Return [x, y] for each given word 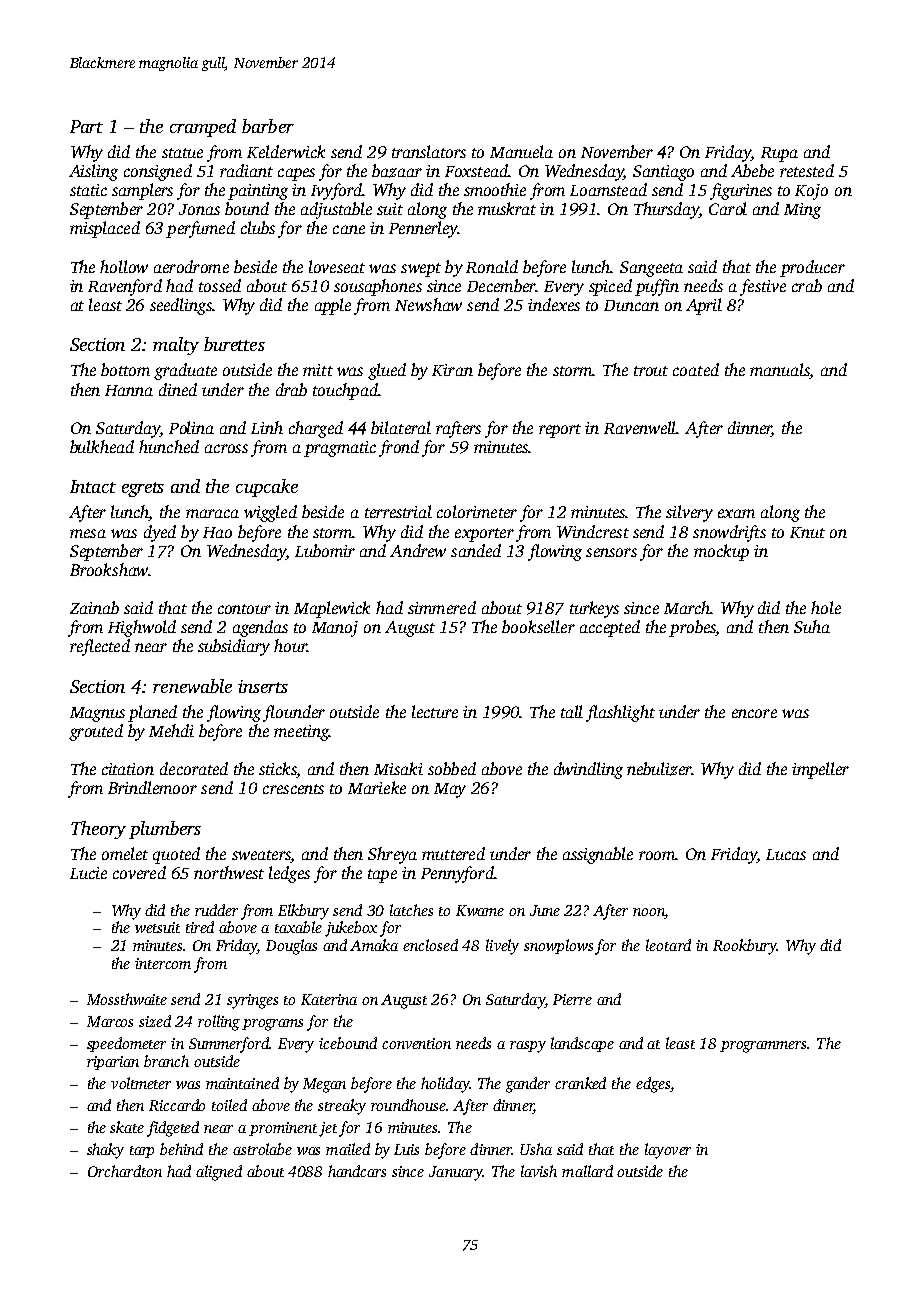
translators [429, 151]
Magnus [97, 714]
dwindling [588, 770]
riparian [113, 1063]
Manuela [521, 151]
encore [754, 713]
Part [86, 126]
